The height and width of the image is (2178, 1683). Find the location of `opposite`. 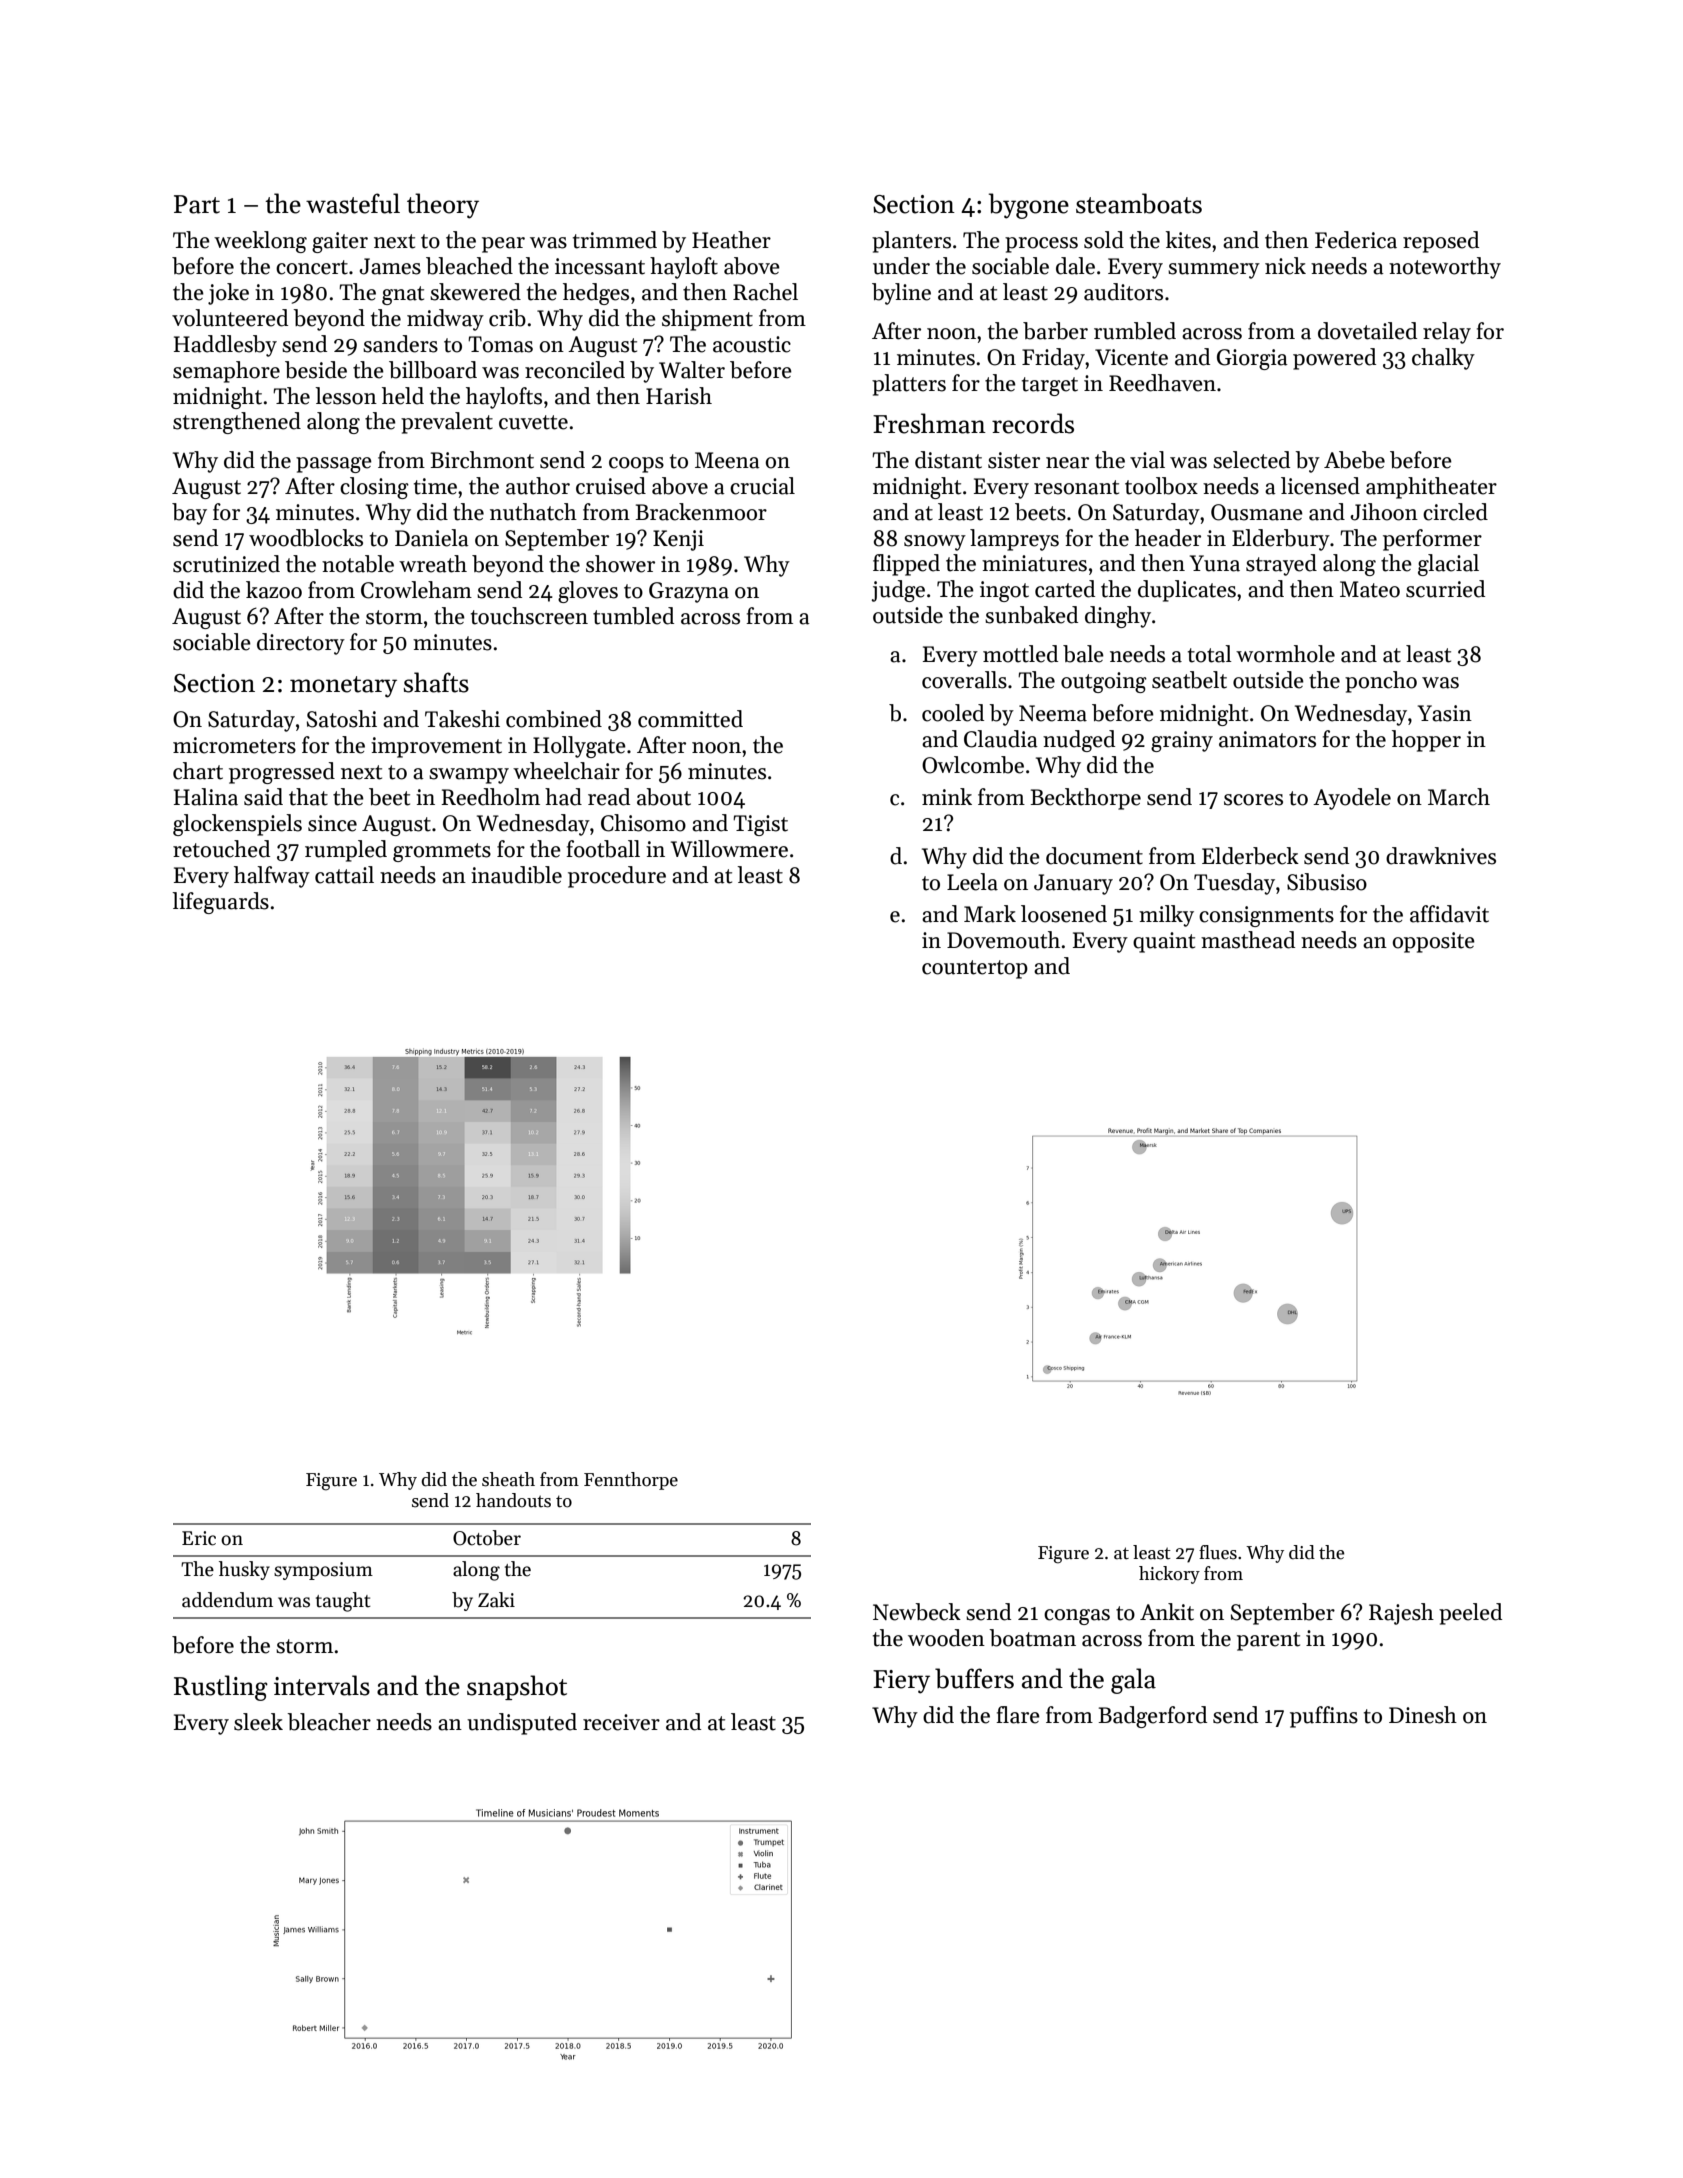

opposite is located at coordinates (1434, 942).
